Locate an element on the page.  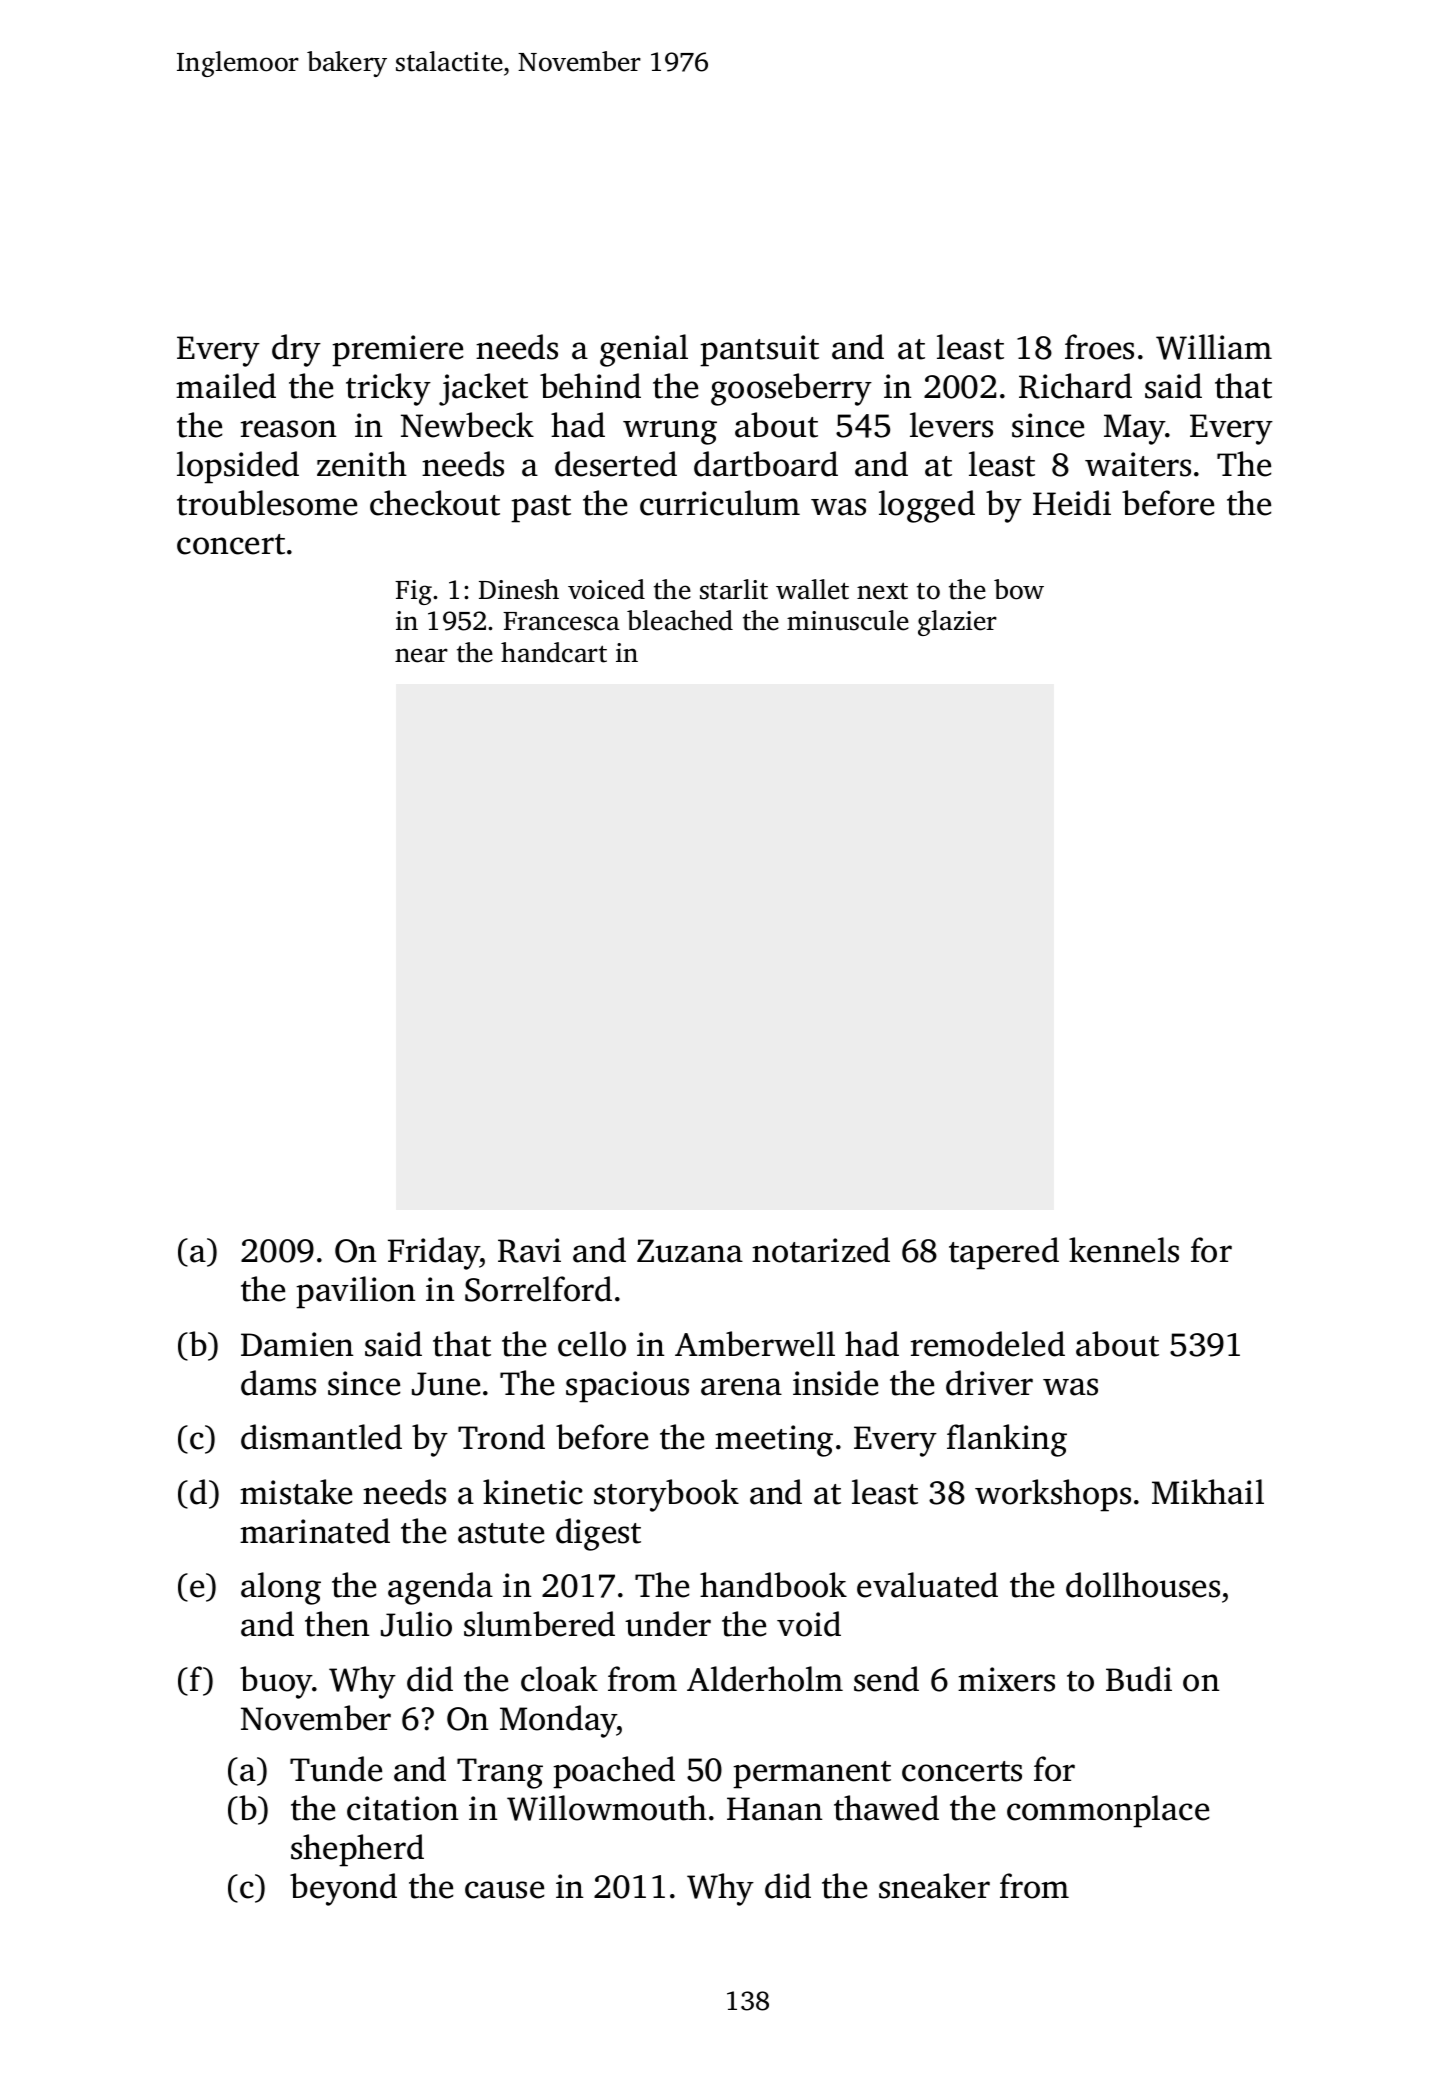
gooseberry is located at coordinates (791, 389).
